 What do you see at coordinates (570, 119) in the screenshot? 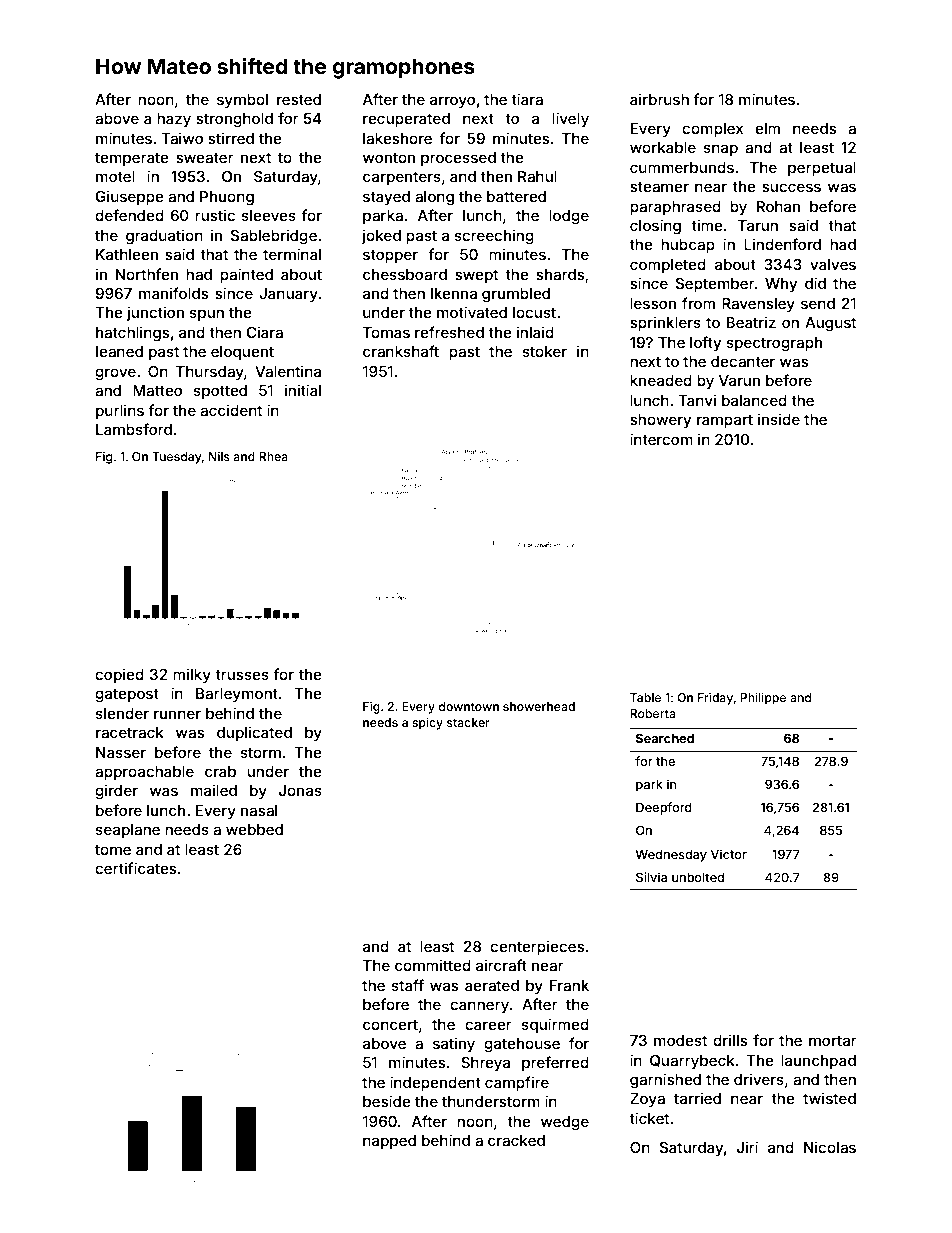
I see `lively` at bounding box center [570, 119].
